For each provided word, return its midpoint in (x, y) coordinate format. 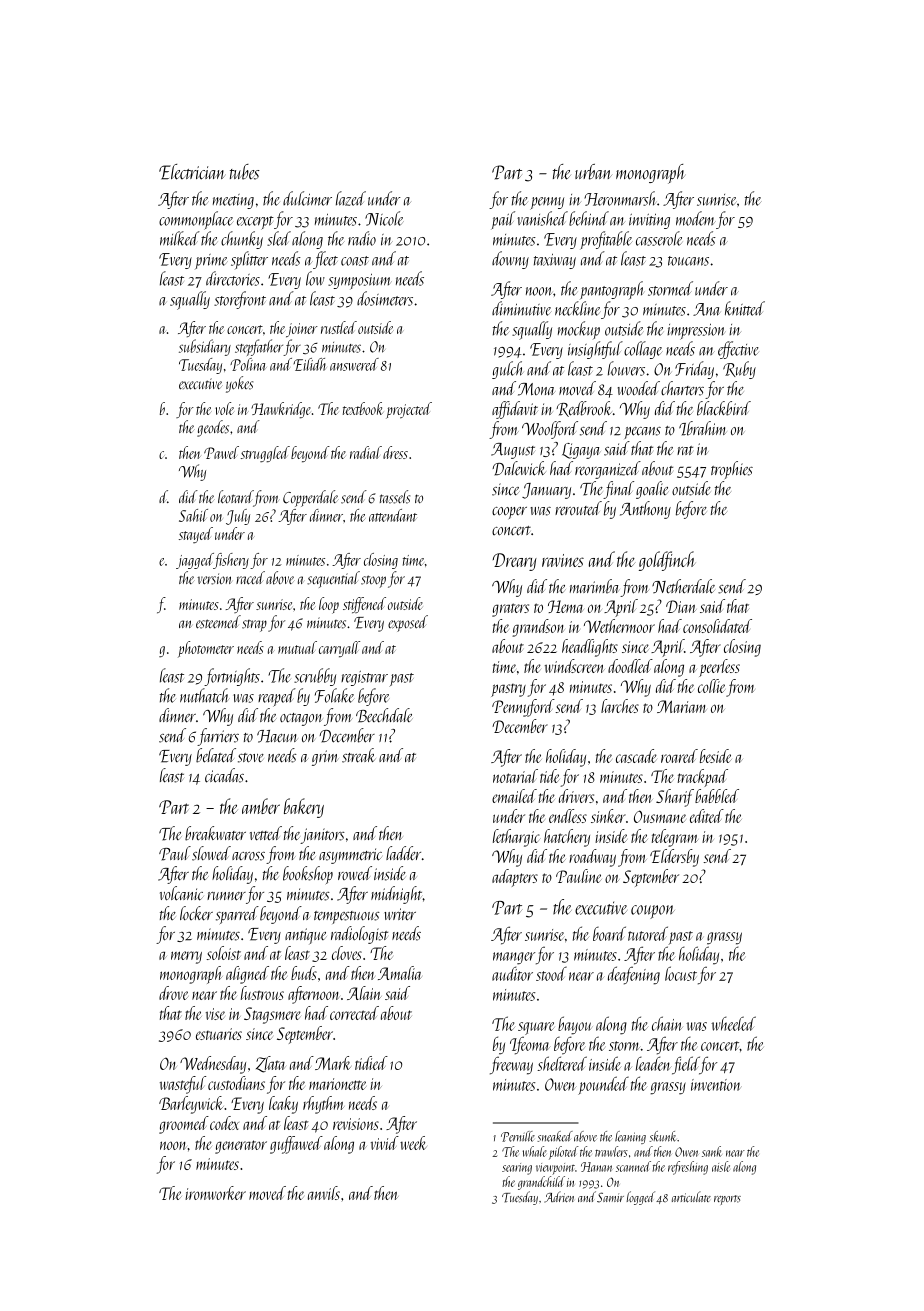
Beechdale (384, 715)
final (619, 490)
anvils (324, 1193)
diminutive (521, 308)
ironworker (215, 1193)
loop (329, 605)
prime (211, 261)
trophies (732, 470)
